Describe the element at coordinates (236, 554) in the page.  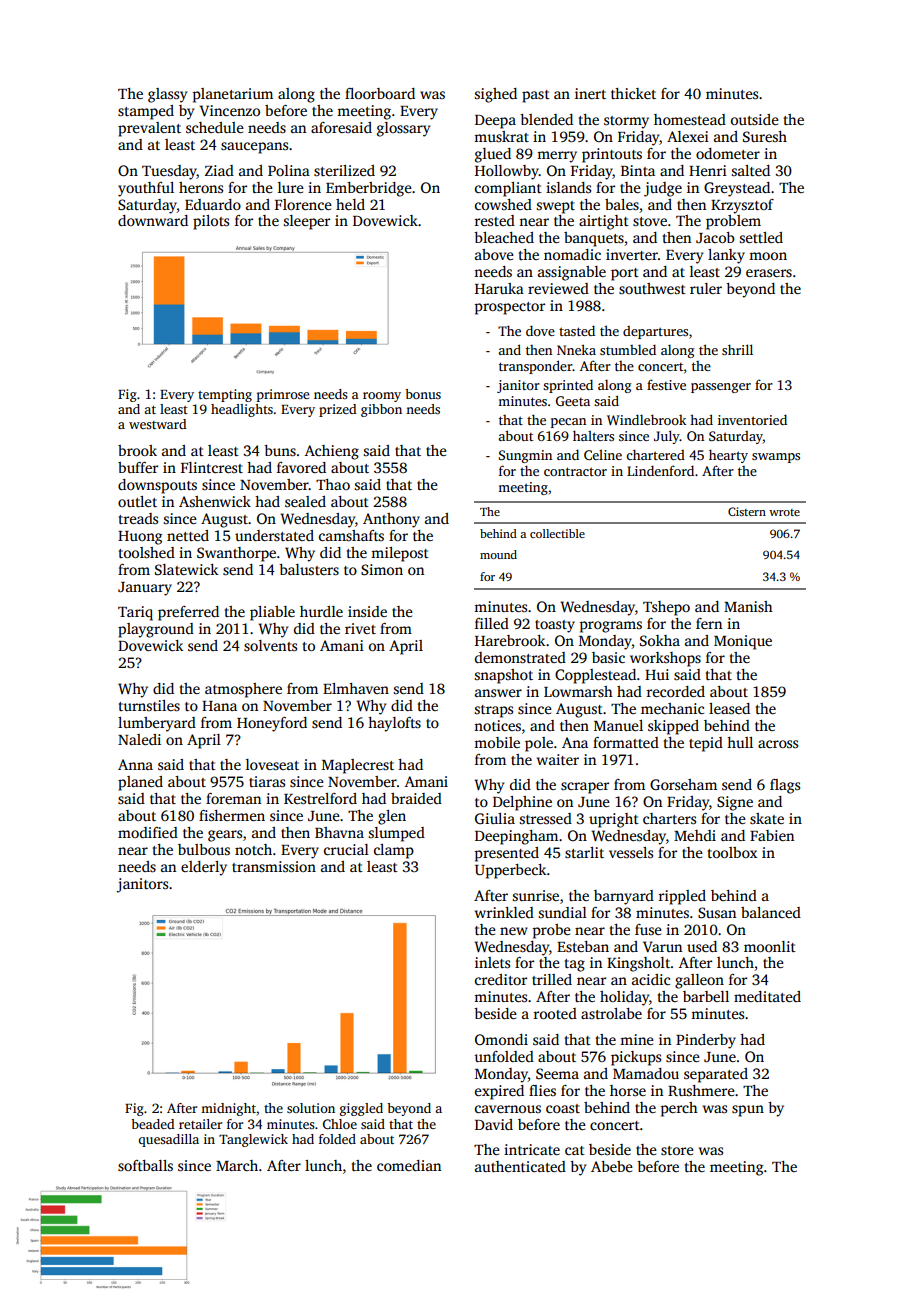
I see `Swanthorpe` at that location.
